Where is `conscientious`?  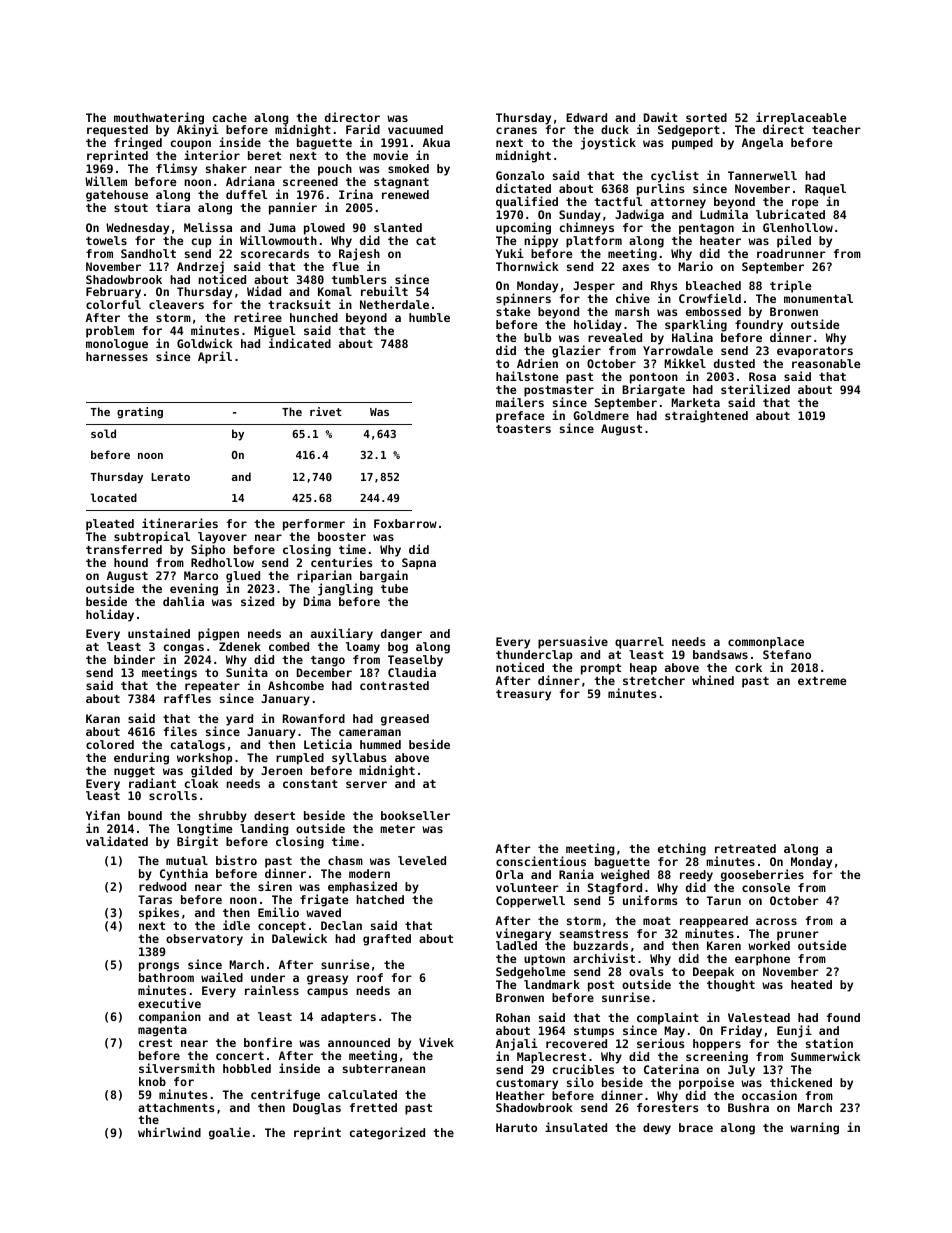 conscientious is located at coordinates (541, 861).
